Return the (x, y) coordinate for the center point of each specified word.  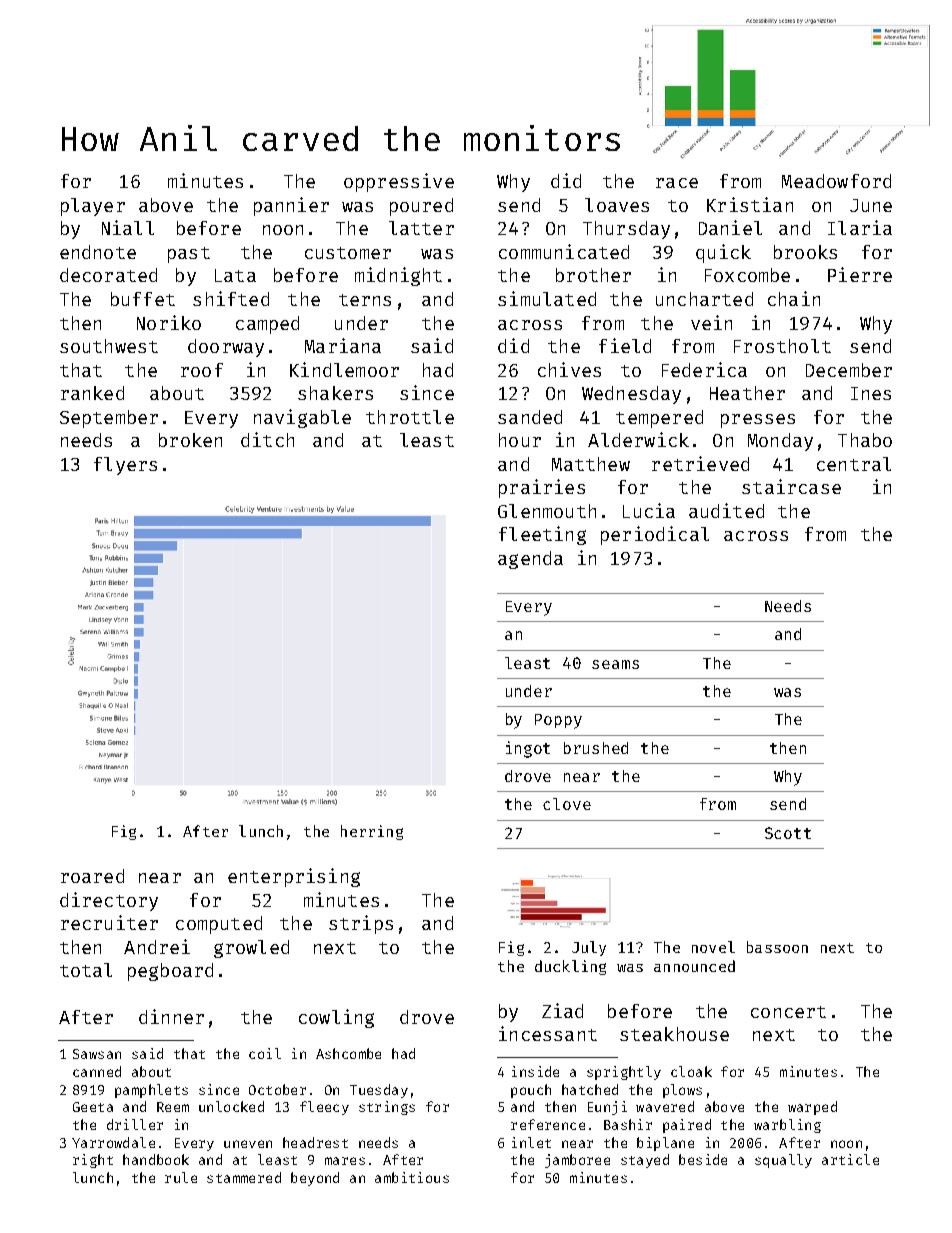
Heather (747, 393)
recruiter (109, 922)
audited (726, 510)
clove (567, 804)
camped (267, 325)
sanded (530, 417)
